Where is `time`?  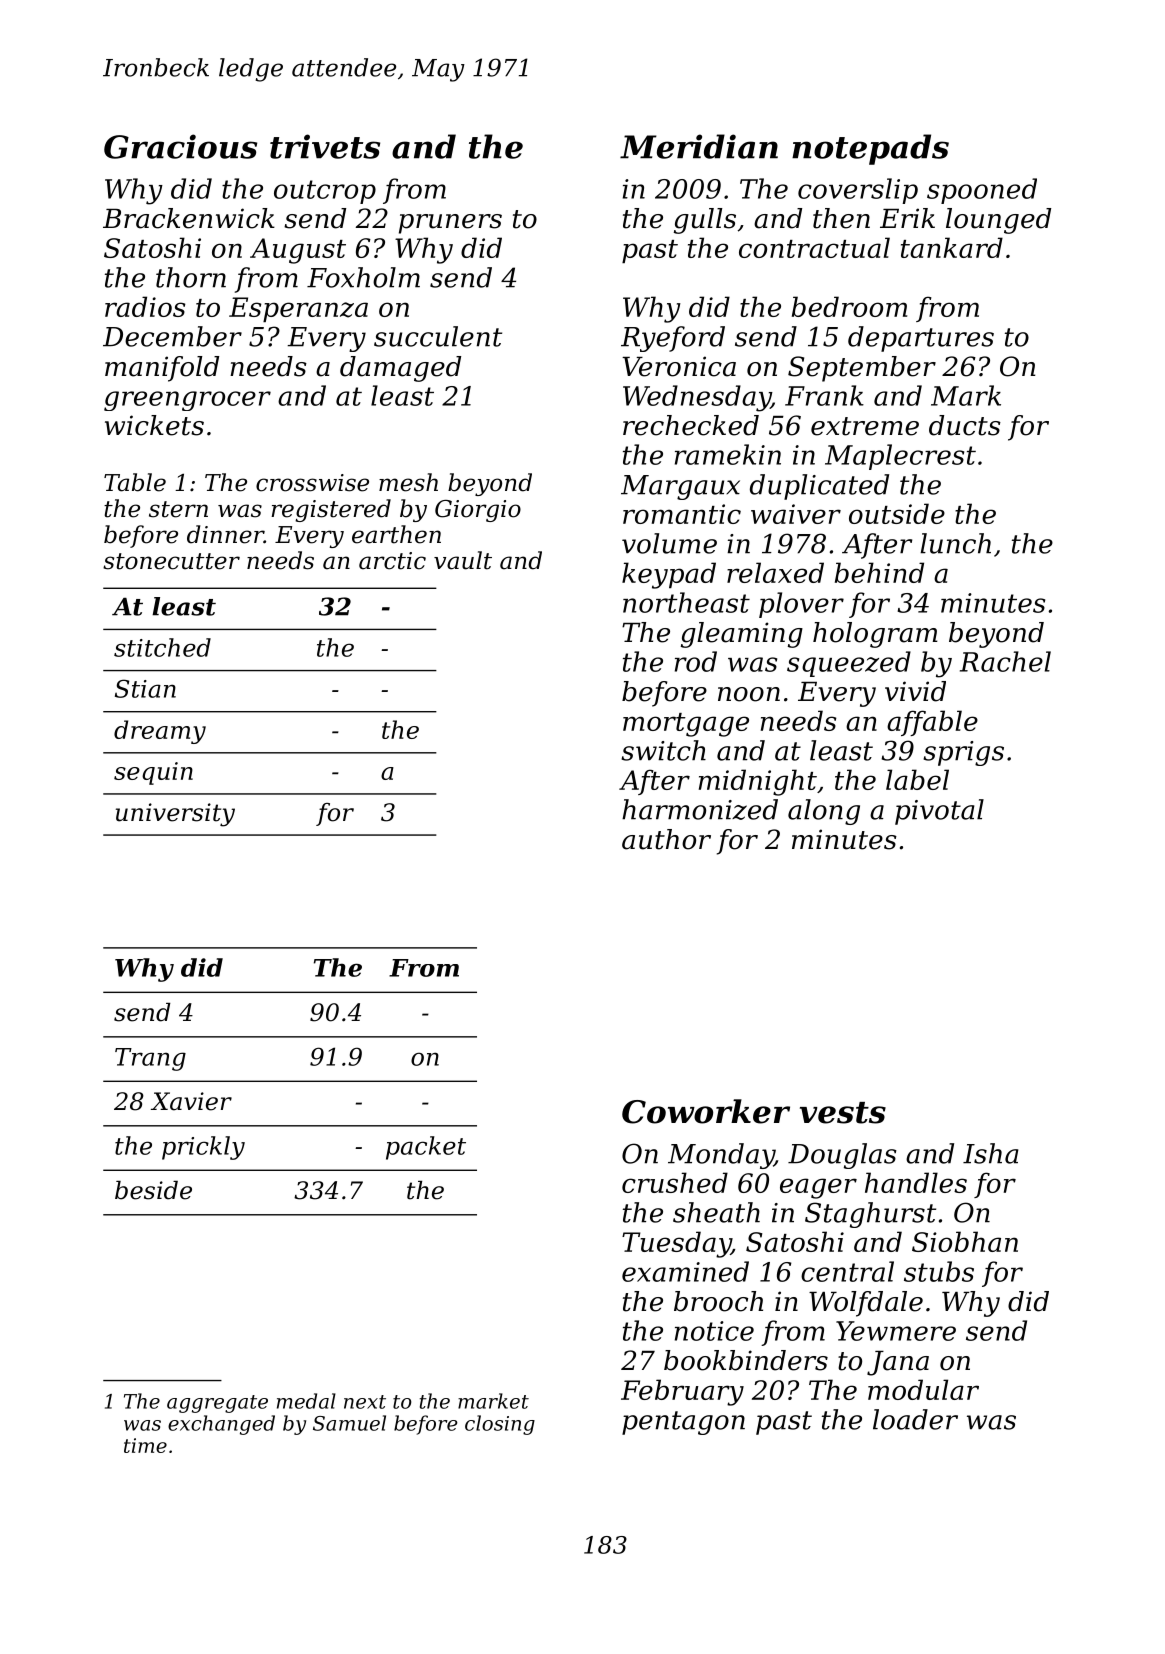 time is located at coordinates (145, 1445).
